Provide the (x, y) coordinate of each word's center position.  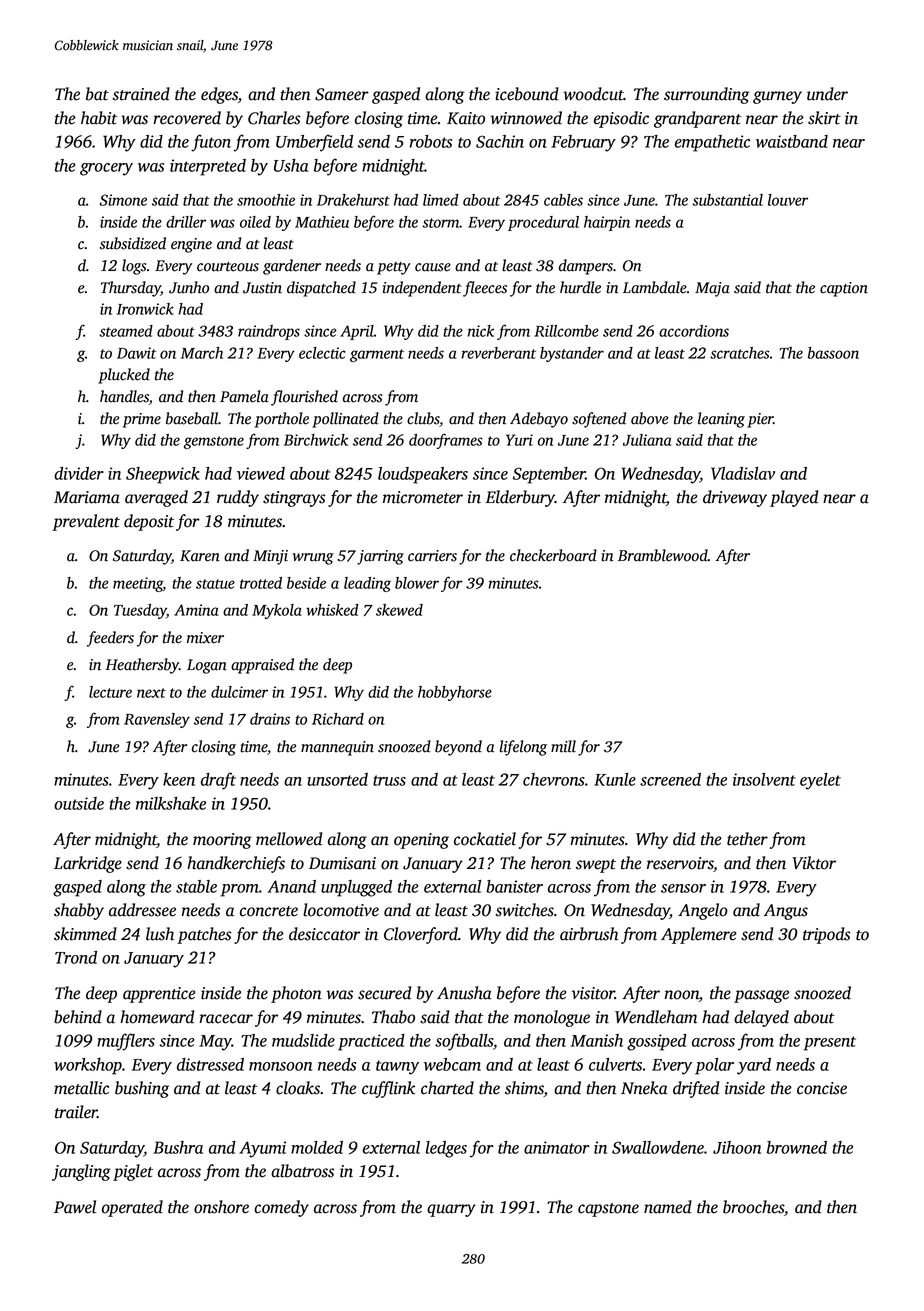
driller (186, 222)
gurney (777, 97)
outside (79, 803)
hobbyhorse (455, 693)
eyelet (820, 781)
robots (431, 141)
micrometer (423, 497)
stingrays (294, 499)
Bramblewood (663, 555)
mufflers (126, 1042)
